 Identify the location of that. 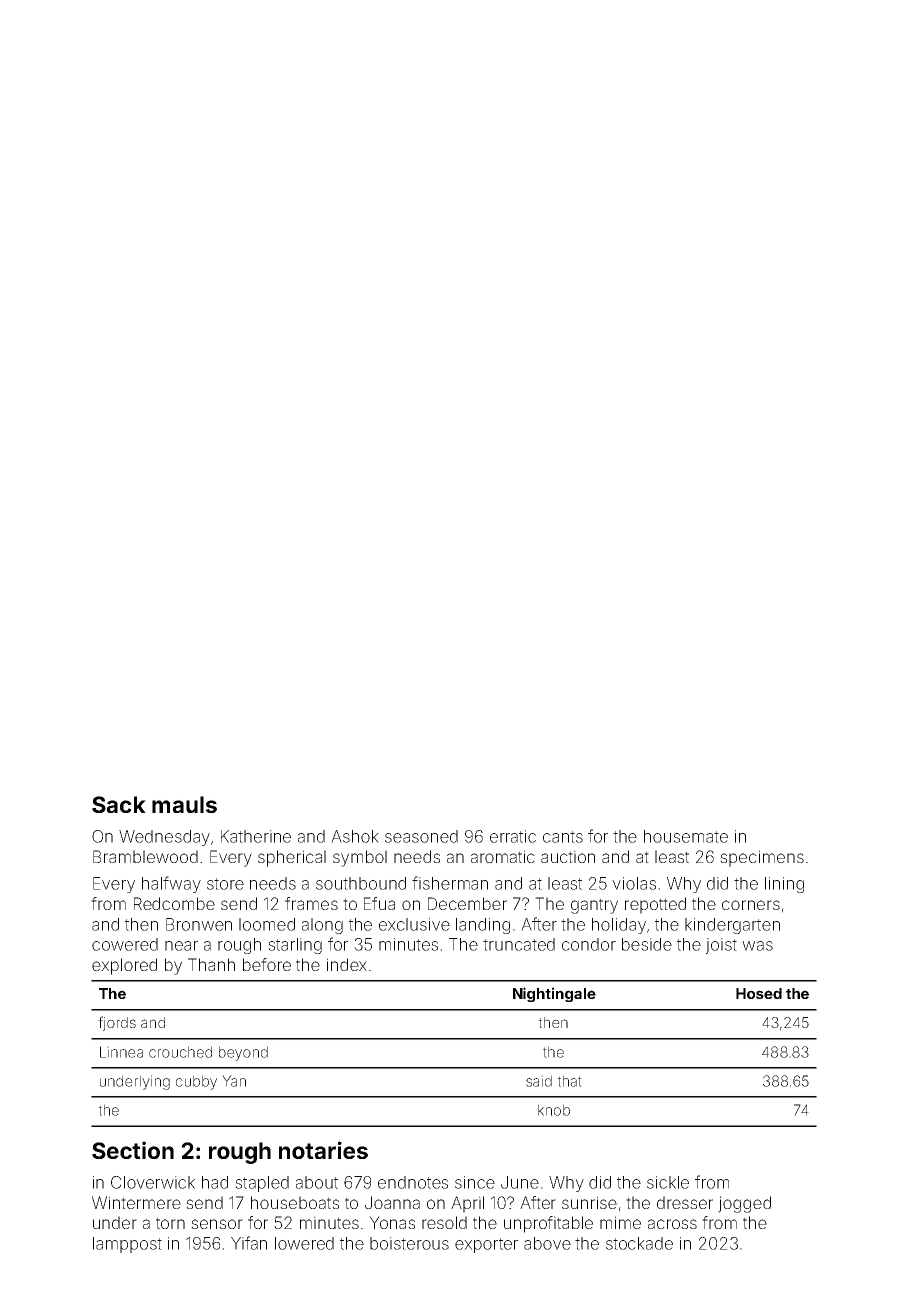
(569, 1081).
